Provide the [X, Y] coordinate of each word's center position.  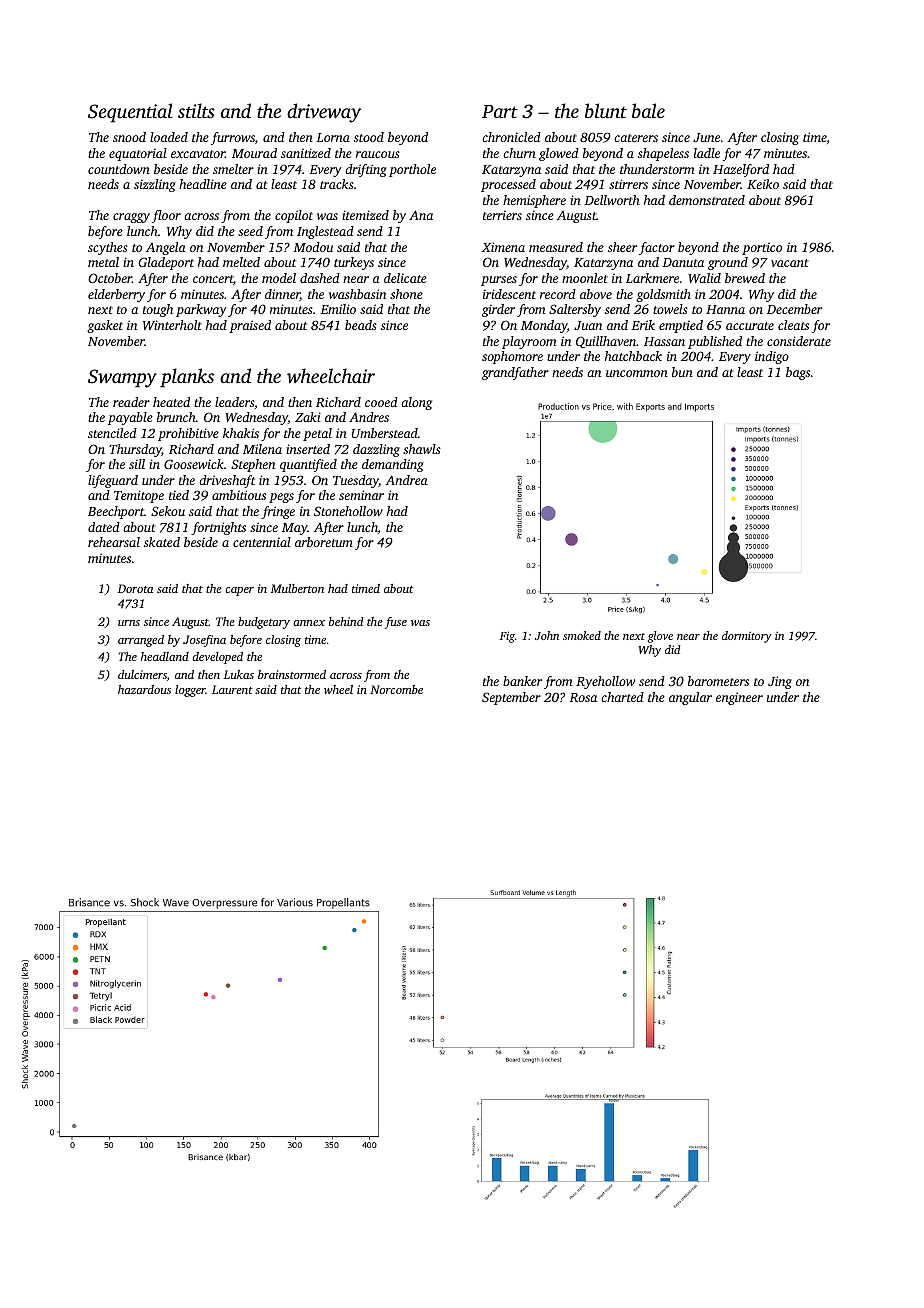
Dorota [135, 588]
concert [213, 279]
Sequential [130, 113]
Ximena [503, 247]
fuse [396, 623]
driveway [324, 113]
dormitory [747, 637]
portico [762, 248]
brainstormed [292, 674]
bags [798, 373]
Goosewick [194, 464]
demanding [393, 465]
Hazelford [741, 170]
